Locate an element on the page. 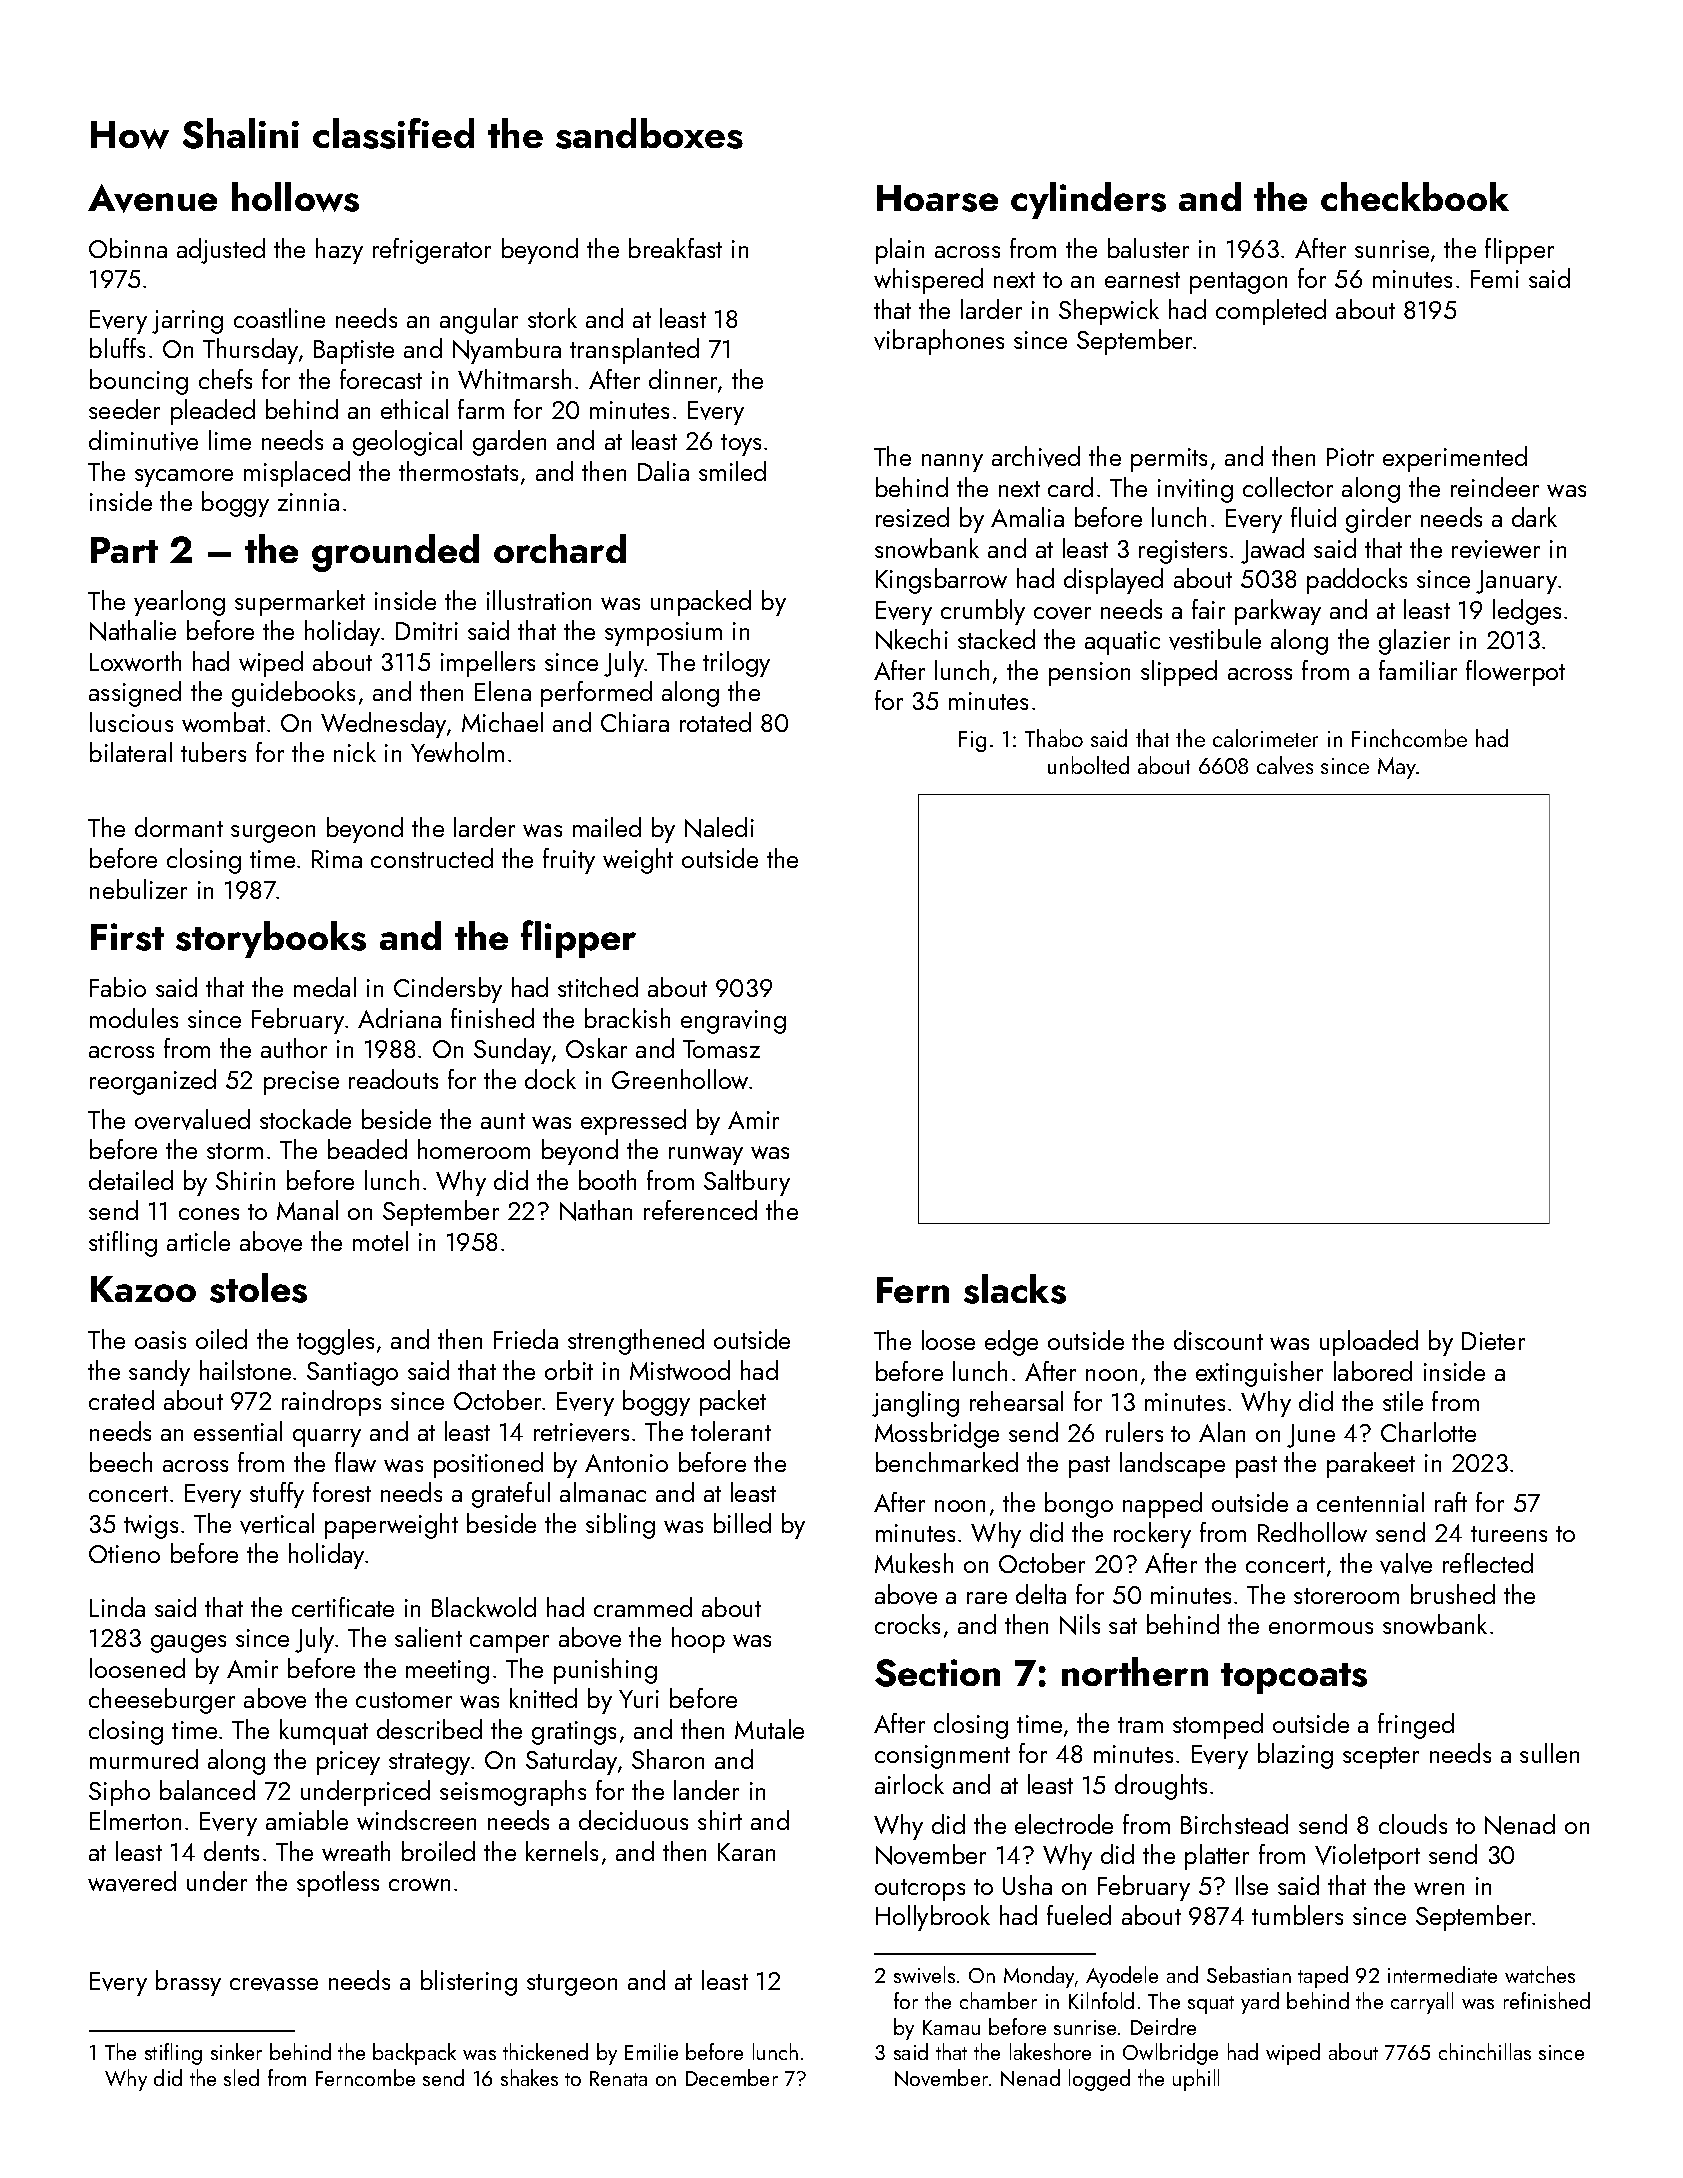 This page has height=2178, width=1683. whispered is located at coordinates (928, 281).
